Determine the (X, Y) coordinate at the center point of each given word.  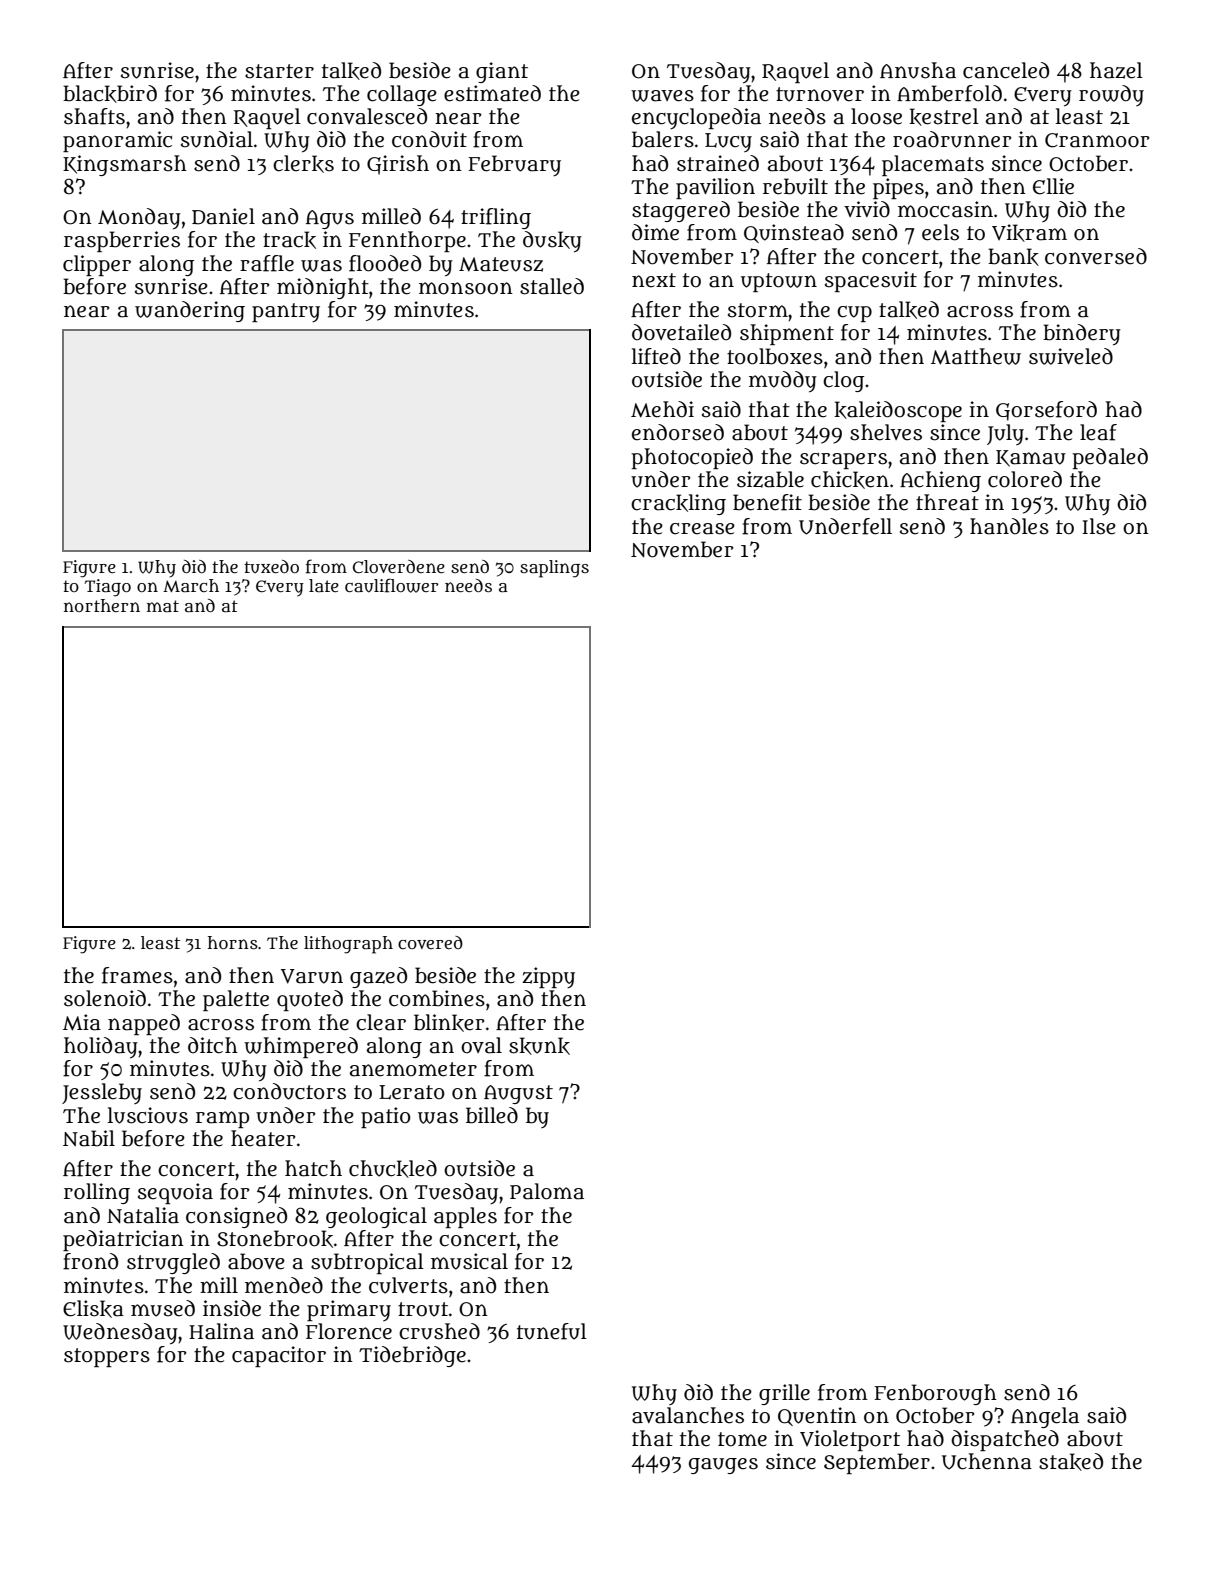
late (324, 586)
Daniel (223, 216)
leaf (1098, 432)
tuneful (552, 1331)
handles (1009, 526)
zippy (548, 977)
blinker (449, 1023)
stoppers (107, 1357)
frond (90, 1261)
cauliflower (392, 585)
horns (233, 942)
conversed (1096, 256)
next (654, 280)
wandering (190, 311)
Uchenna (987, 1461)
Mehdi (662, 409)
